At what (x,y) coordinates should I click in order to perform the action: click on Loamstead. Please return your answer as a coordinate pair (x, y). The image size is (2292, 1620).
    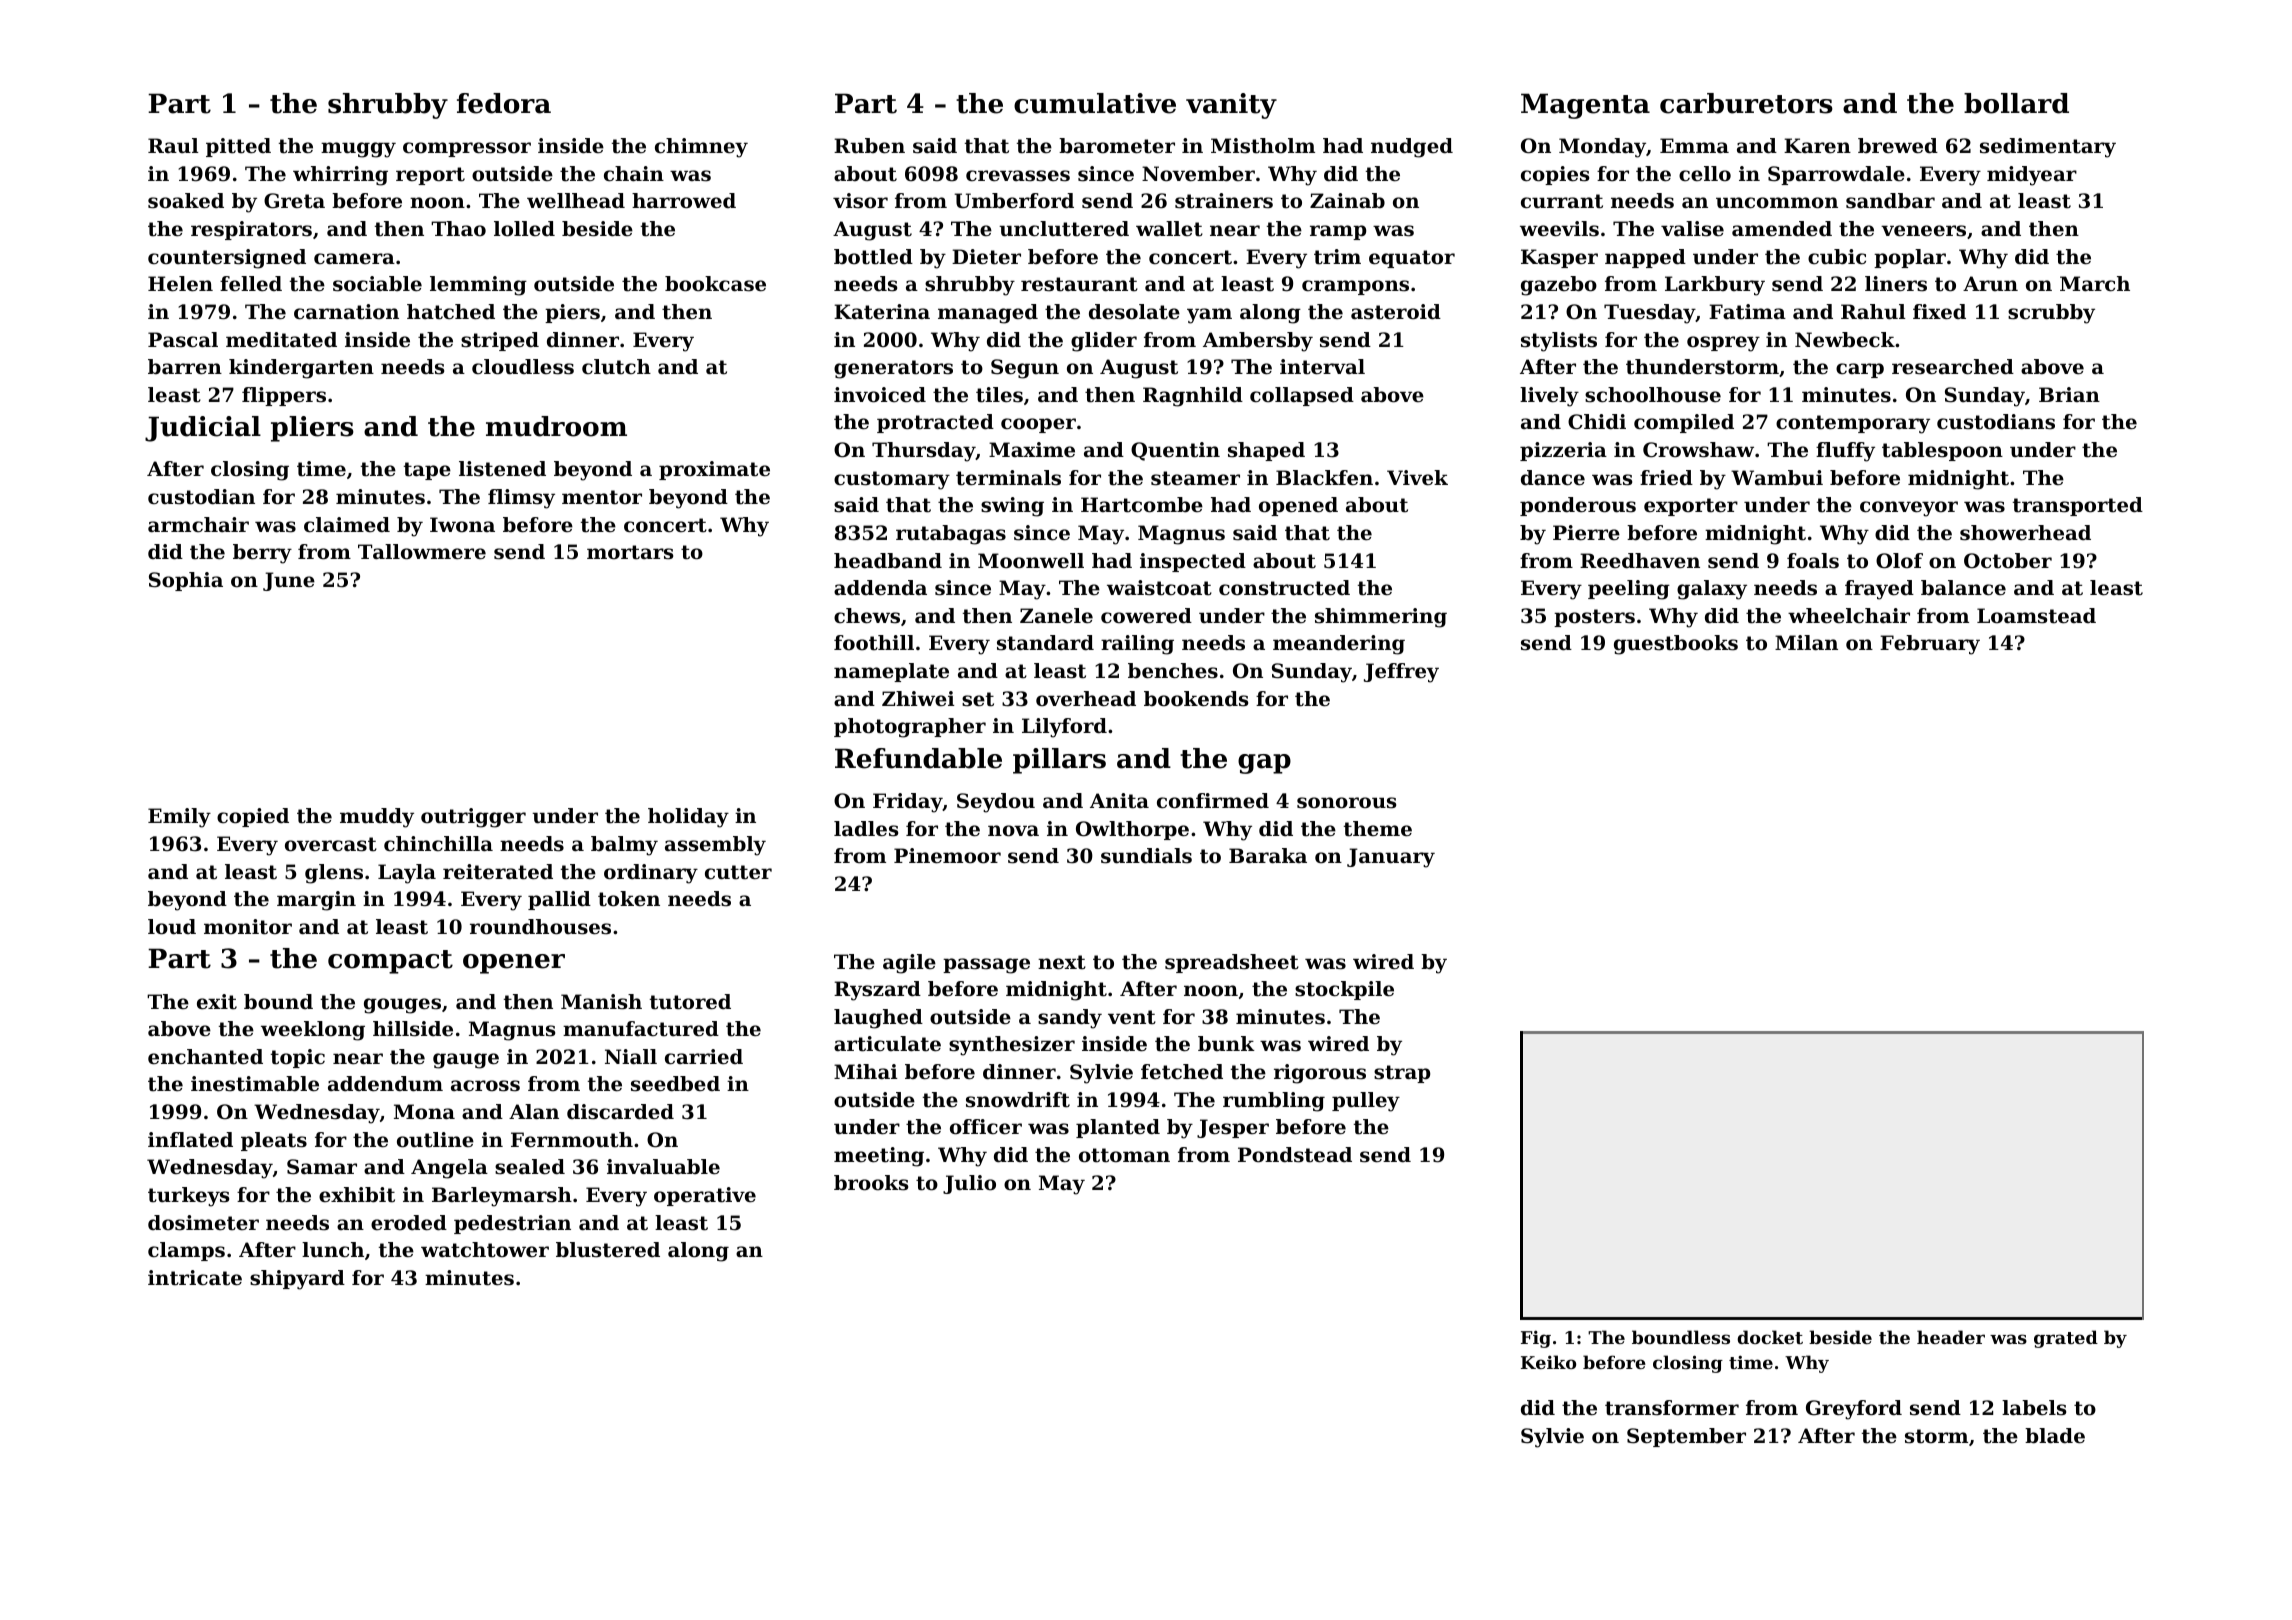
    Looking at the image, I should click on (2036, 616).
